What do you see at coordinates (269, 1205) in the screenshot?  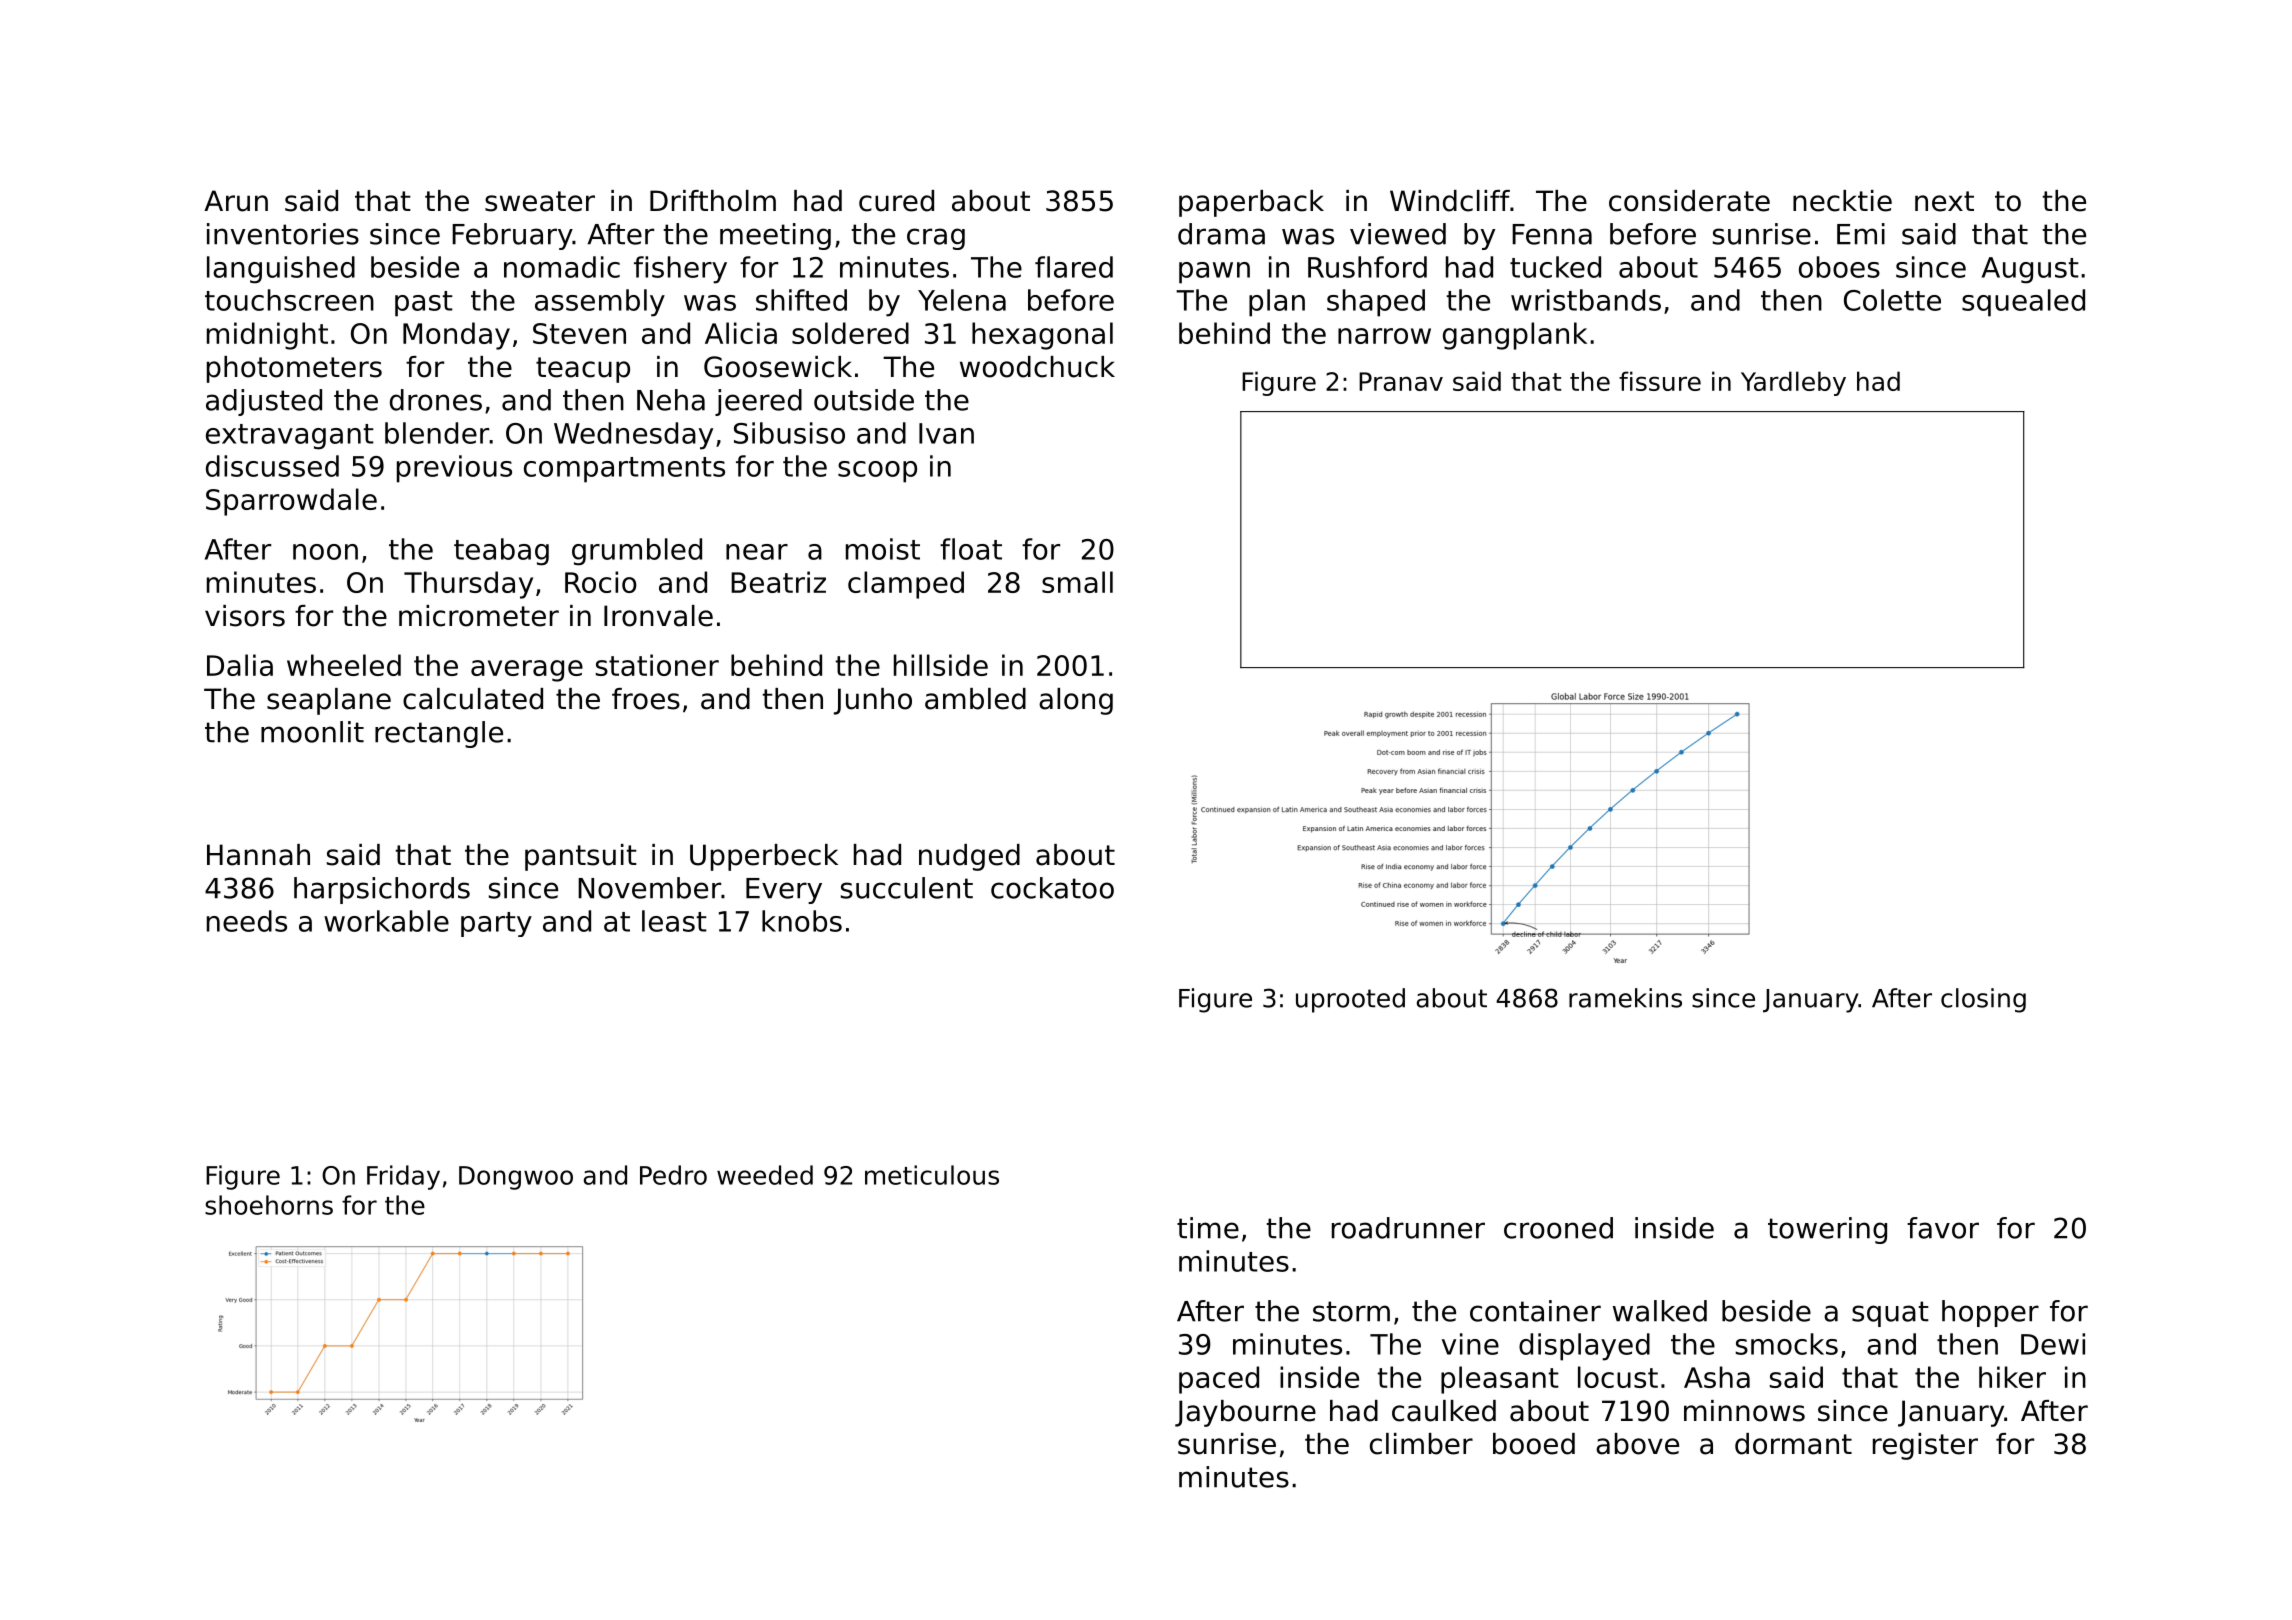 I see `shoehorns` at bounding box center [269, 1205].
